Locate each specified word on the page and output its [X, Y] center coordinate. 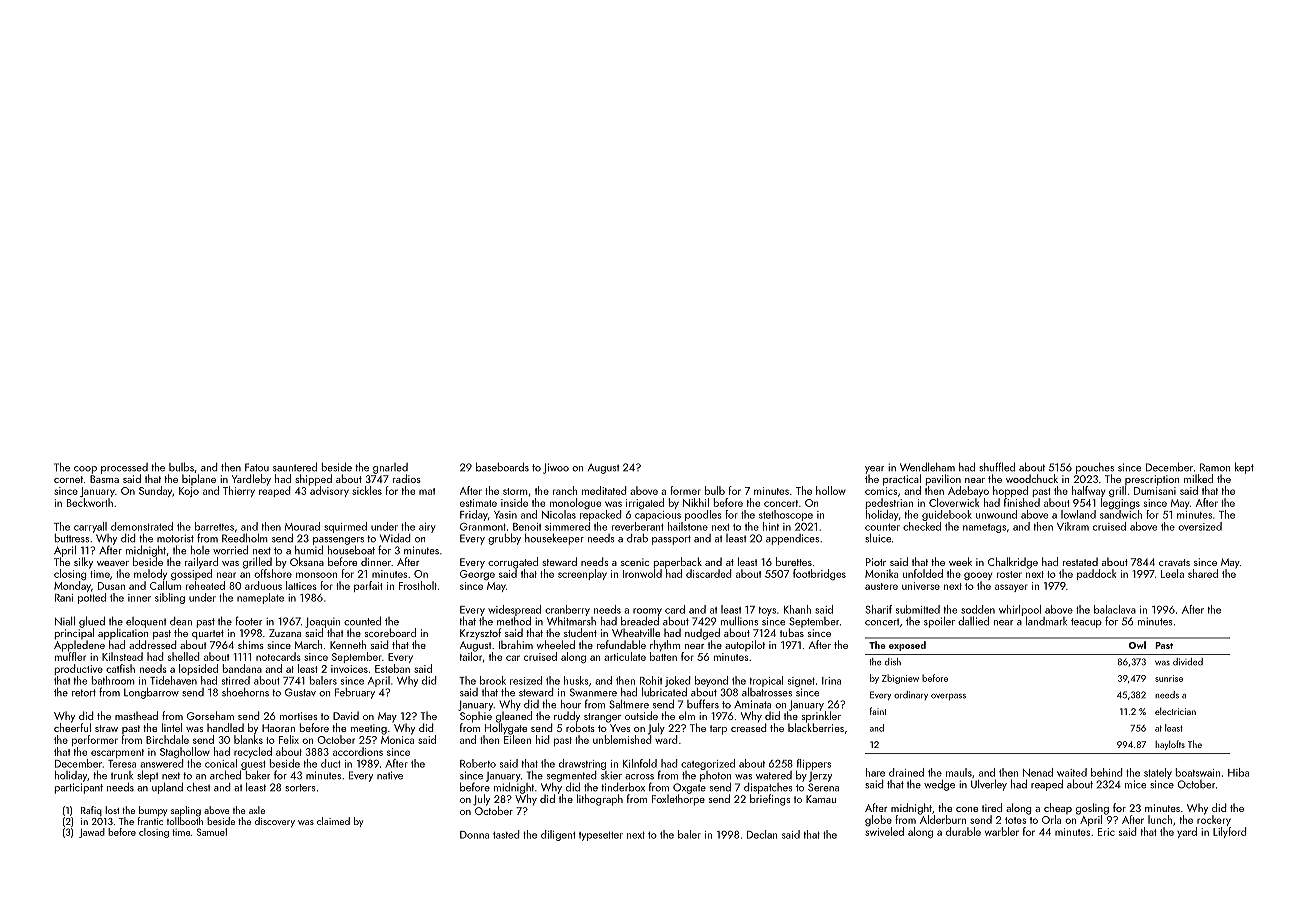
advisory [329, 491]
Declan [762, 834]
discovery [275, 822]
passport [671, 540]
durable [963, 831]
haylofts [1170, 745]
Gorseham [210, 715]
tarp [718, 730]
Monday [72, 586]
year [874, 470]
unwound [996, 514]
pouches [1095, 468]
